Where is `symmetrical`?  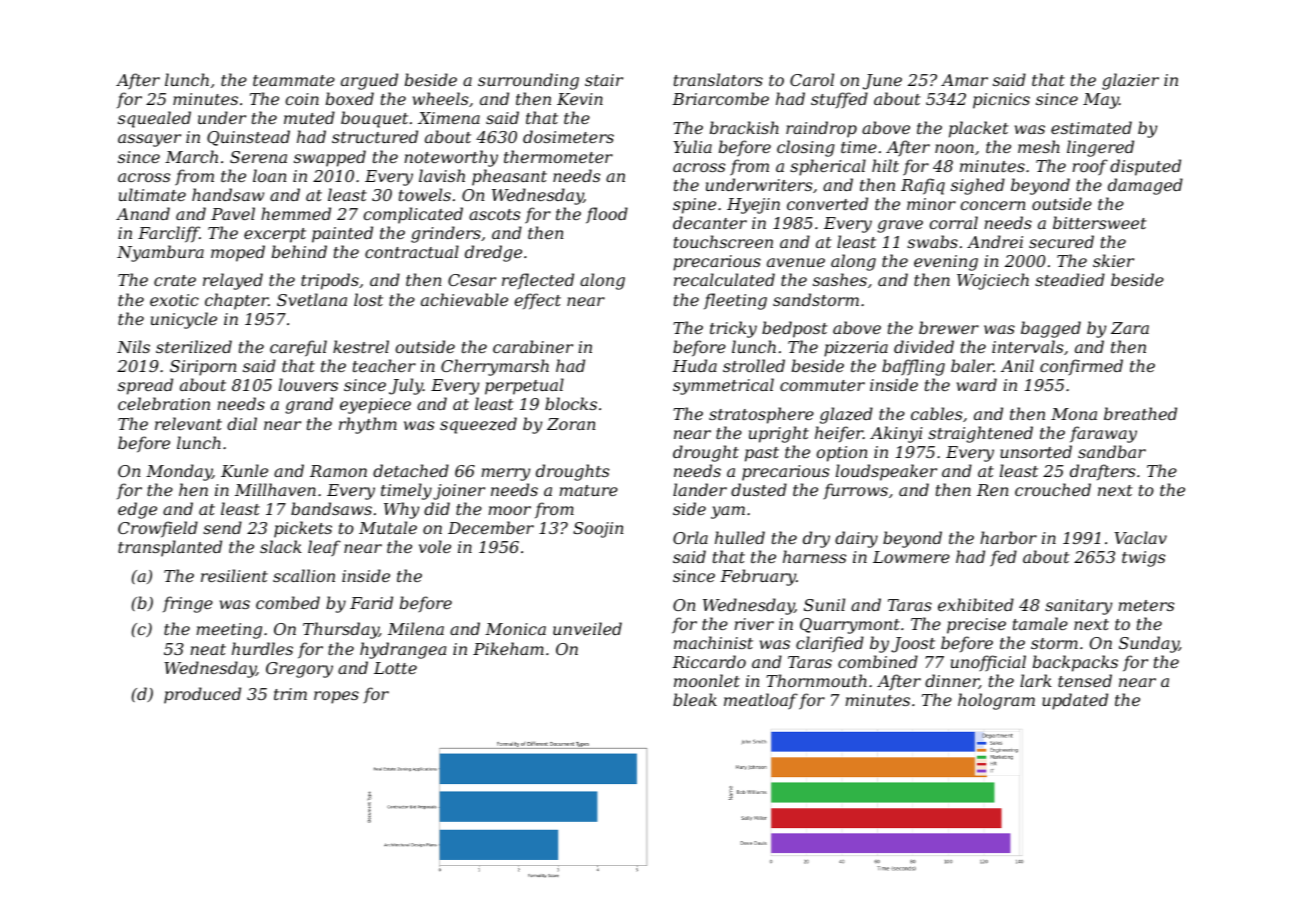 symmetrical is located at coordinates (723, 386).
